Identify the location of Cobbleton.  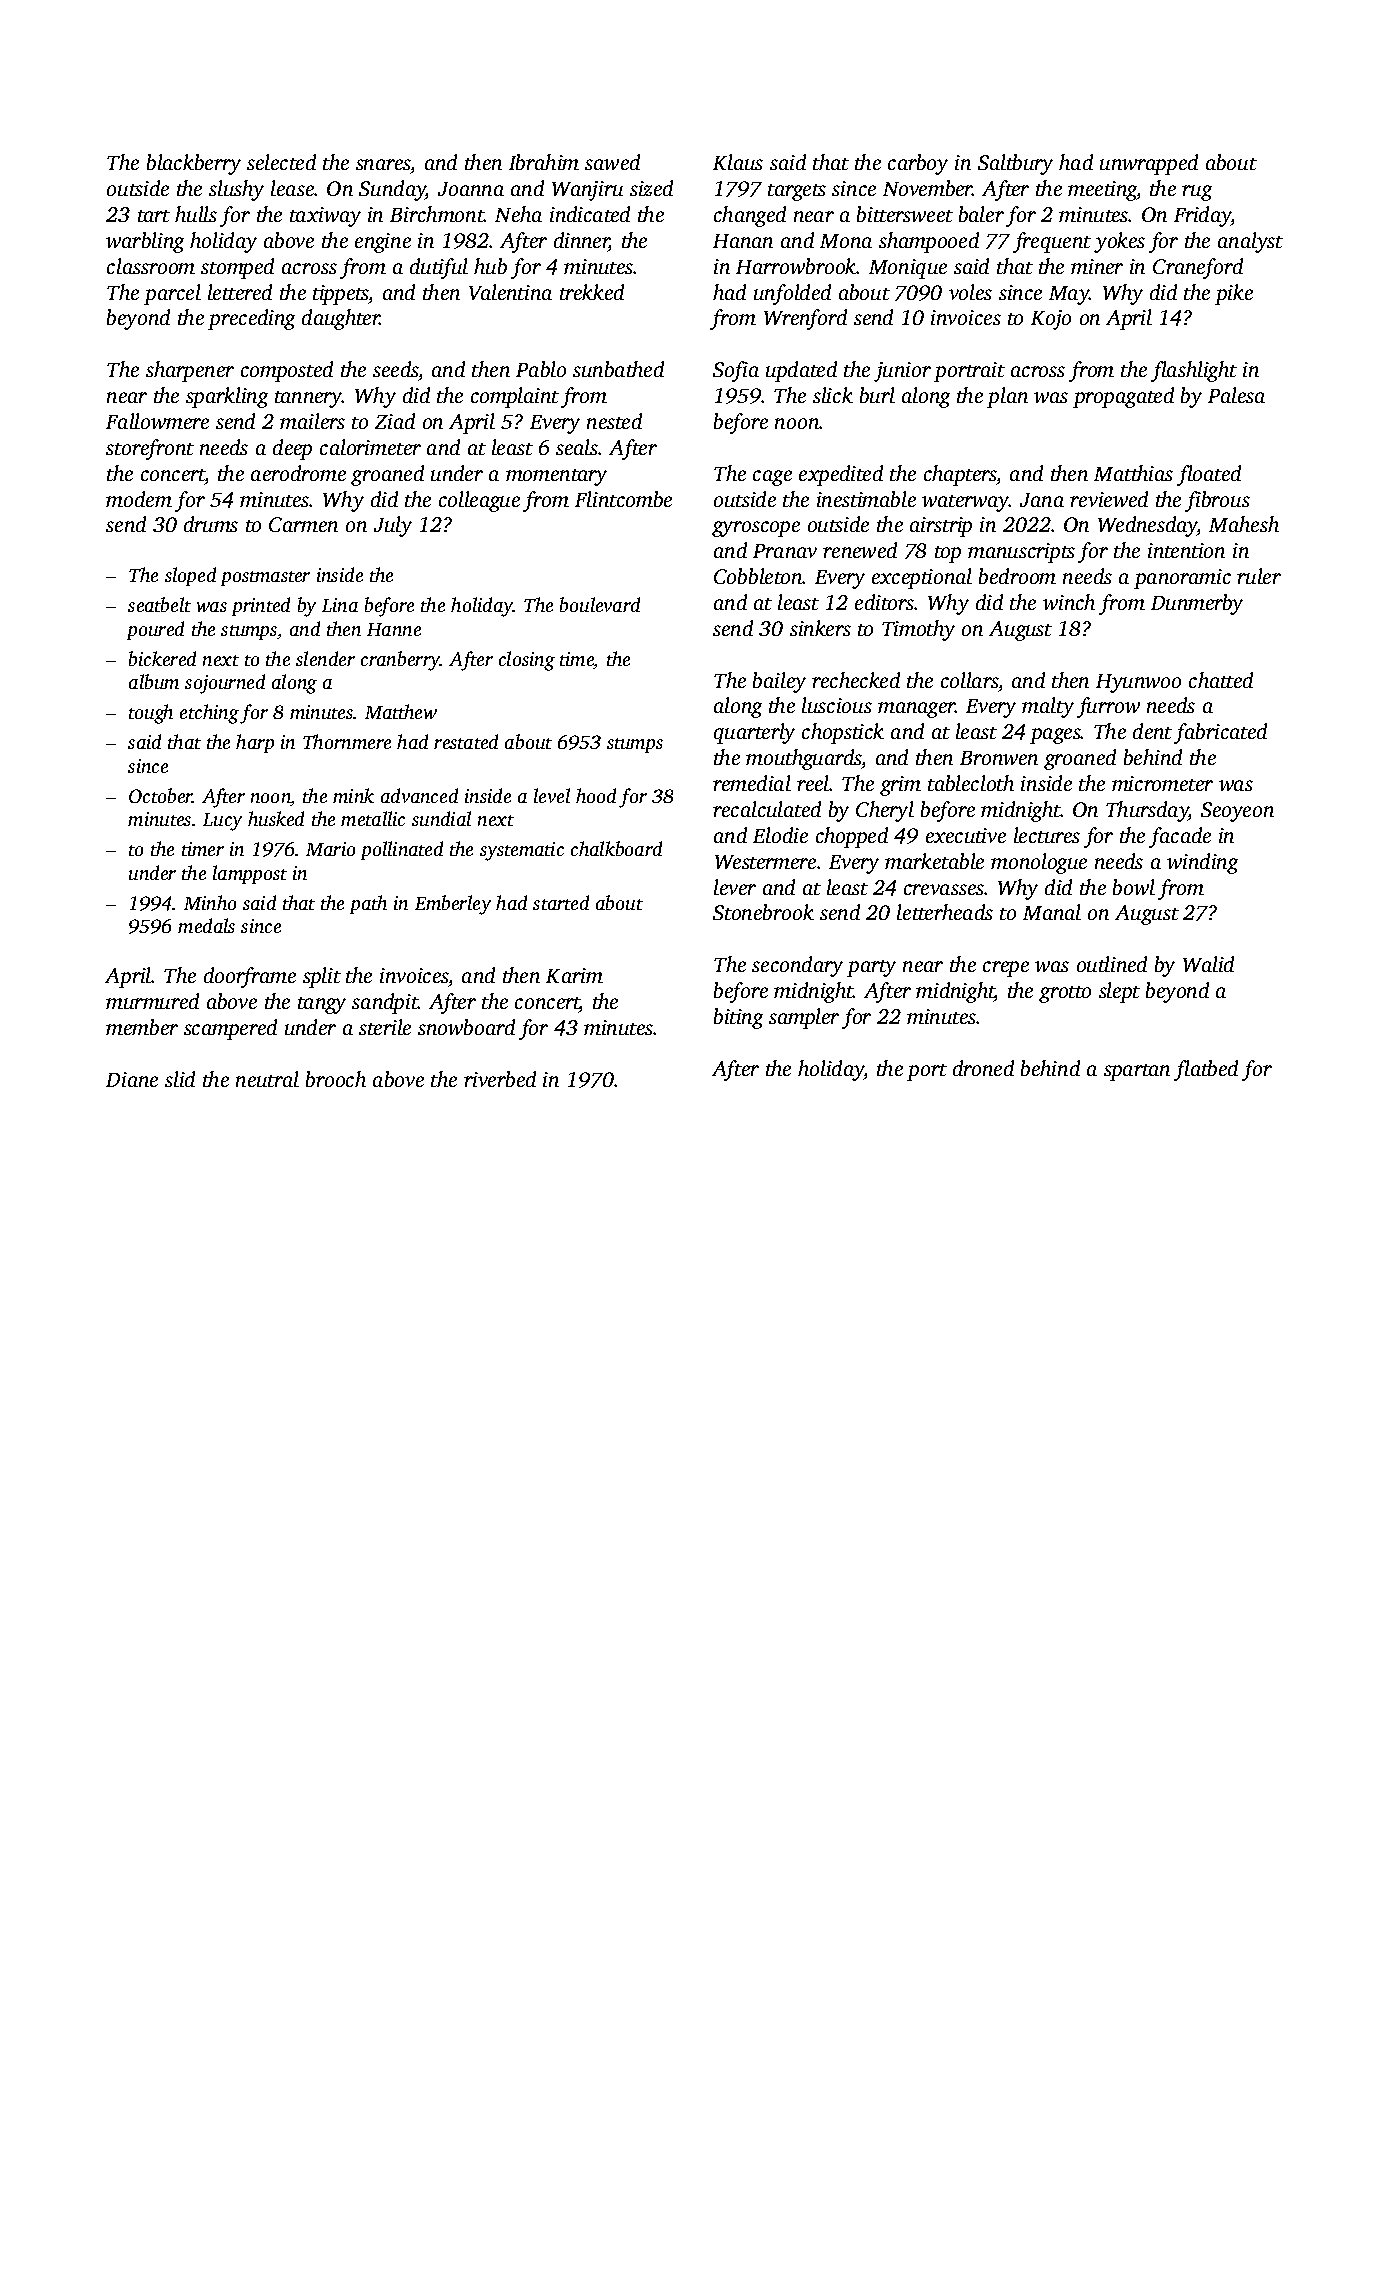
(758, 576).
